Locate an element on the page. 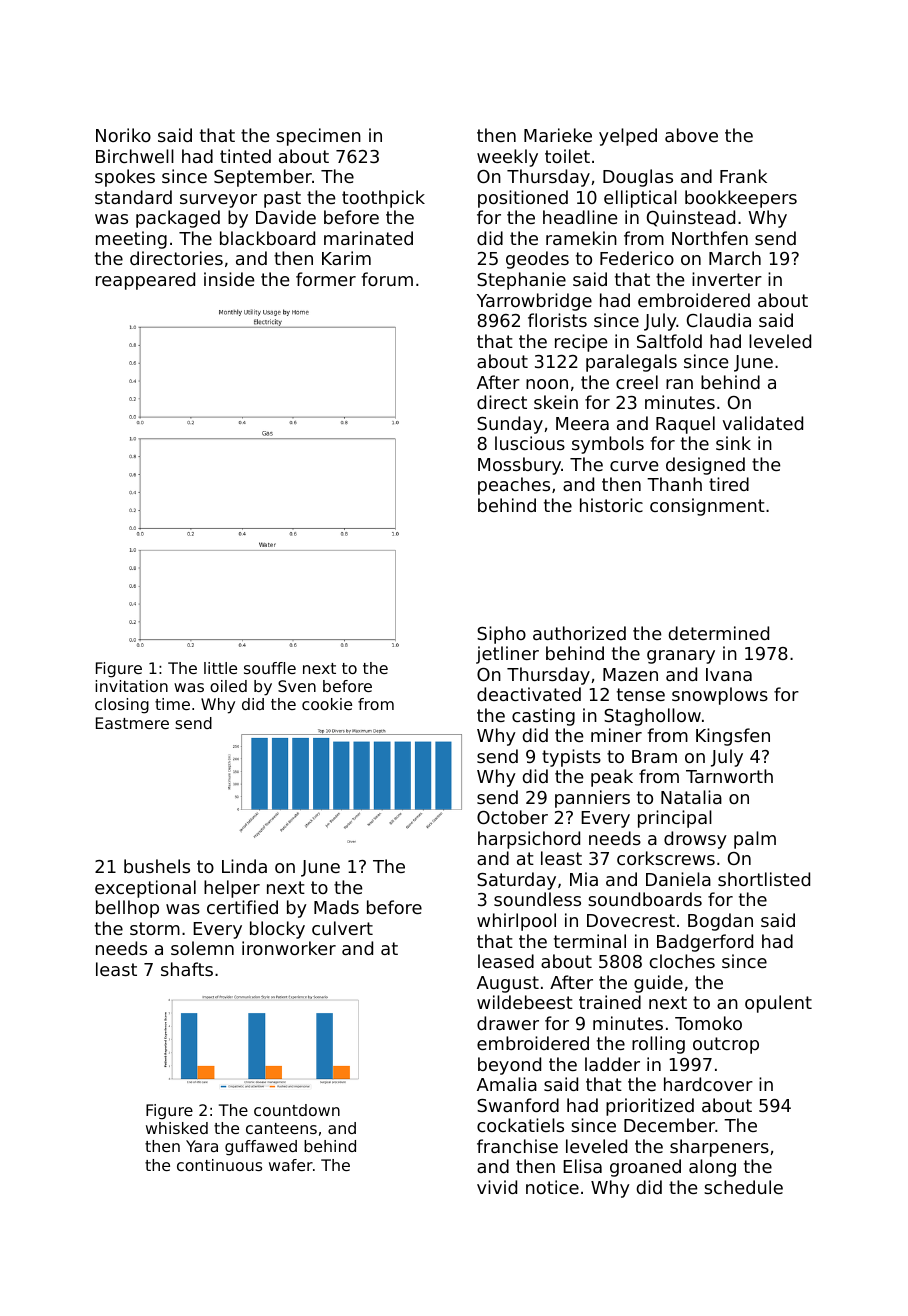 Image resolution: width=908 pixels, height=1316 pixels. historic is located at coordinates (611, 505).
